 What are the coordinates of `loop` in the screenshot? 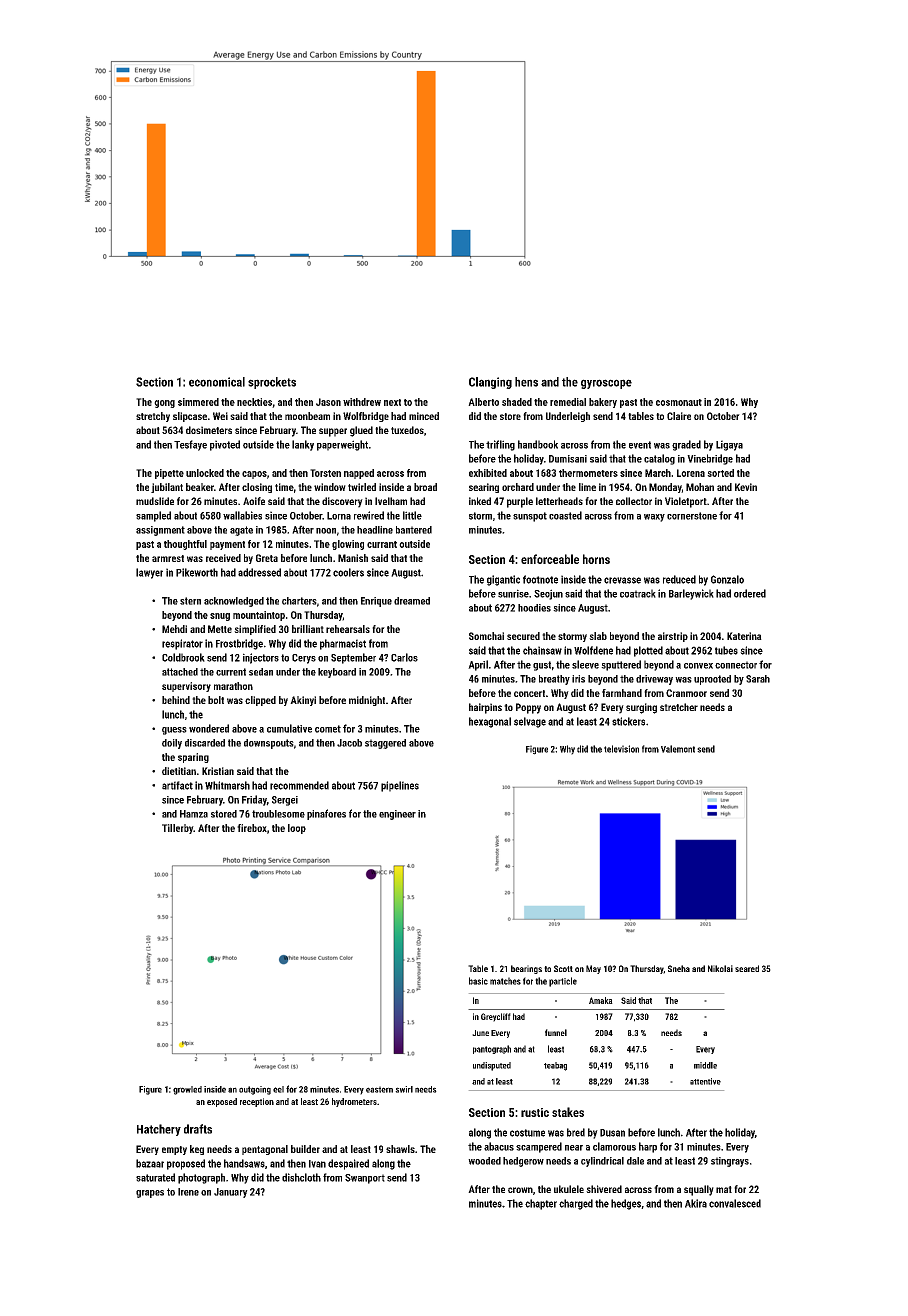 It's located at (297, 829).
